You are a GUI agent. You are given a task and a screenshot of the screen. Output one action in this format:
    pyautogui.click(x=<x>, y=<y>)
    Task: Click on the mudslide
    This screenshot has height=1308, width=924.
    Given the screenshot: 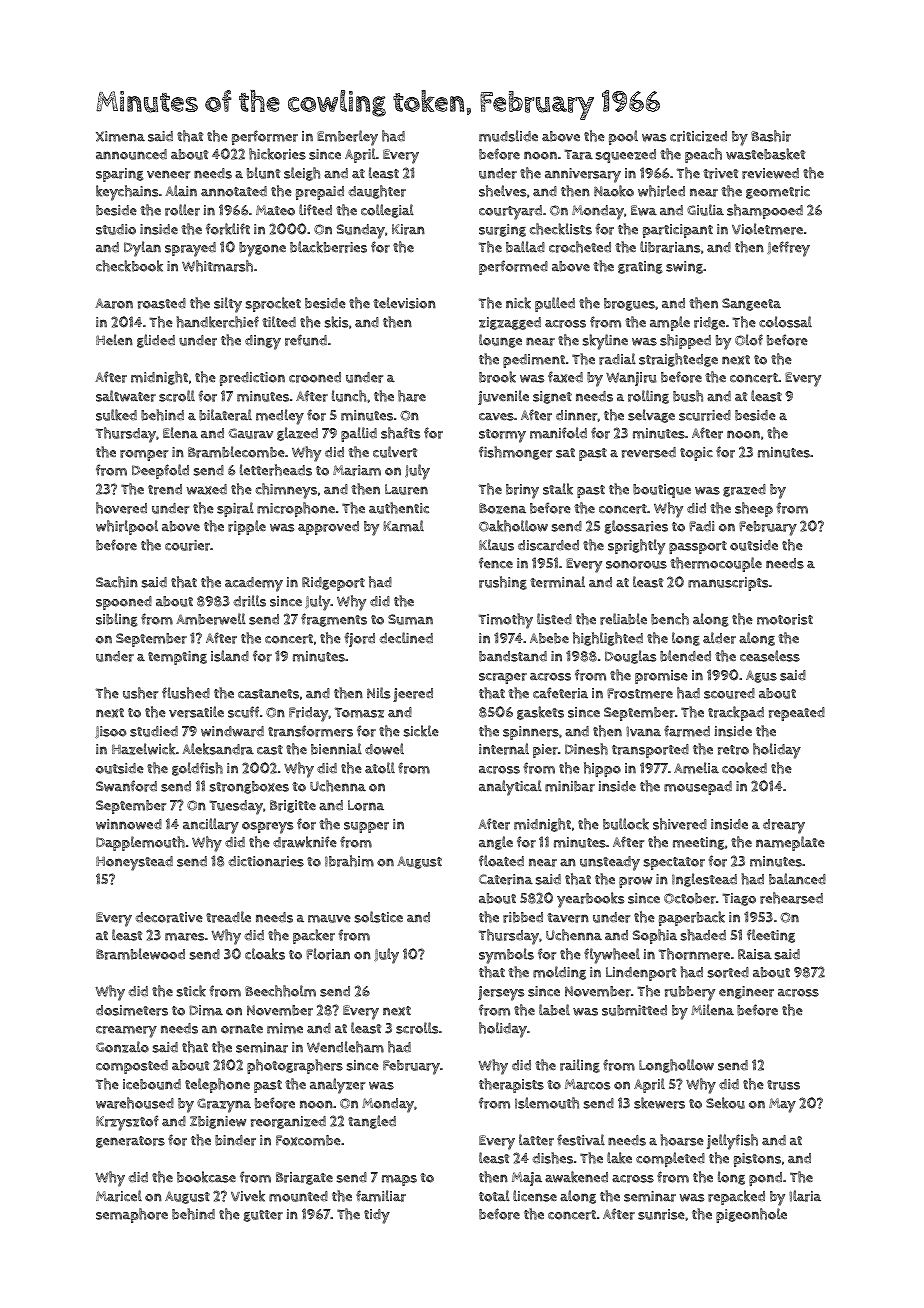 What is the action you would take?
    pyautogui.click(x=508, y=136)
